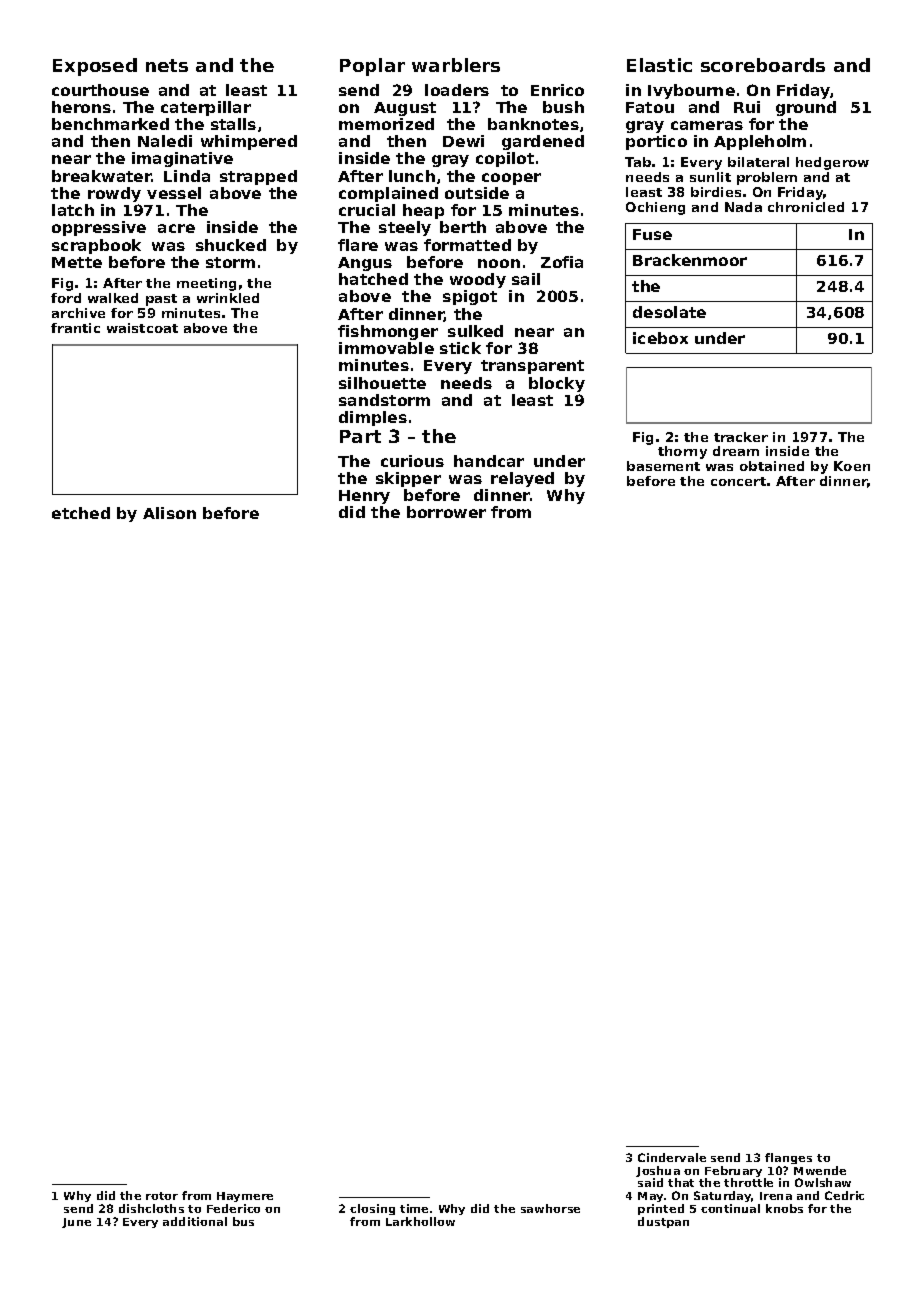 Image resolution: width=924 pixels, height=1308 pixels. I want to click on warblers, so click(456, 65).
